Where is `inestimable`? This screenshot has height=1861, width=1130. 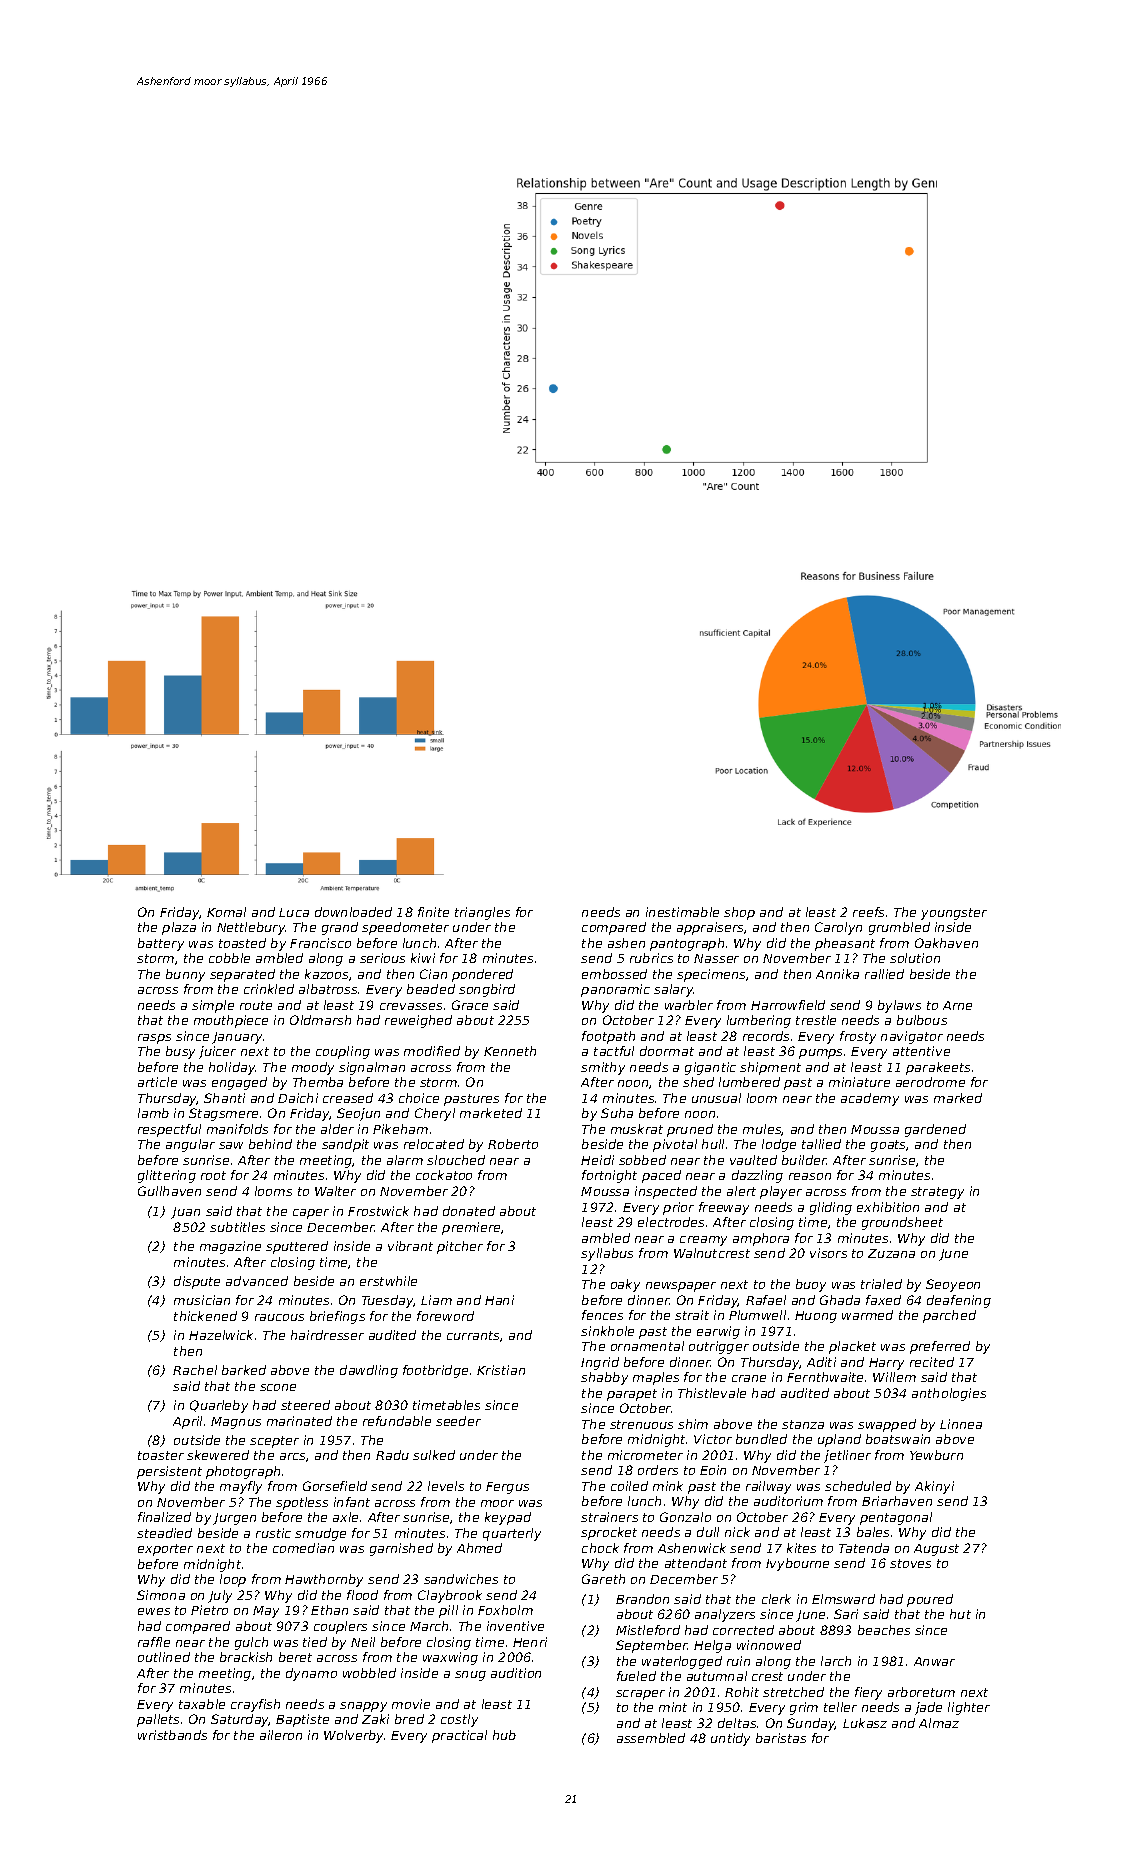
inestimable is located at coordinates (682, 912).
